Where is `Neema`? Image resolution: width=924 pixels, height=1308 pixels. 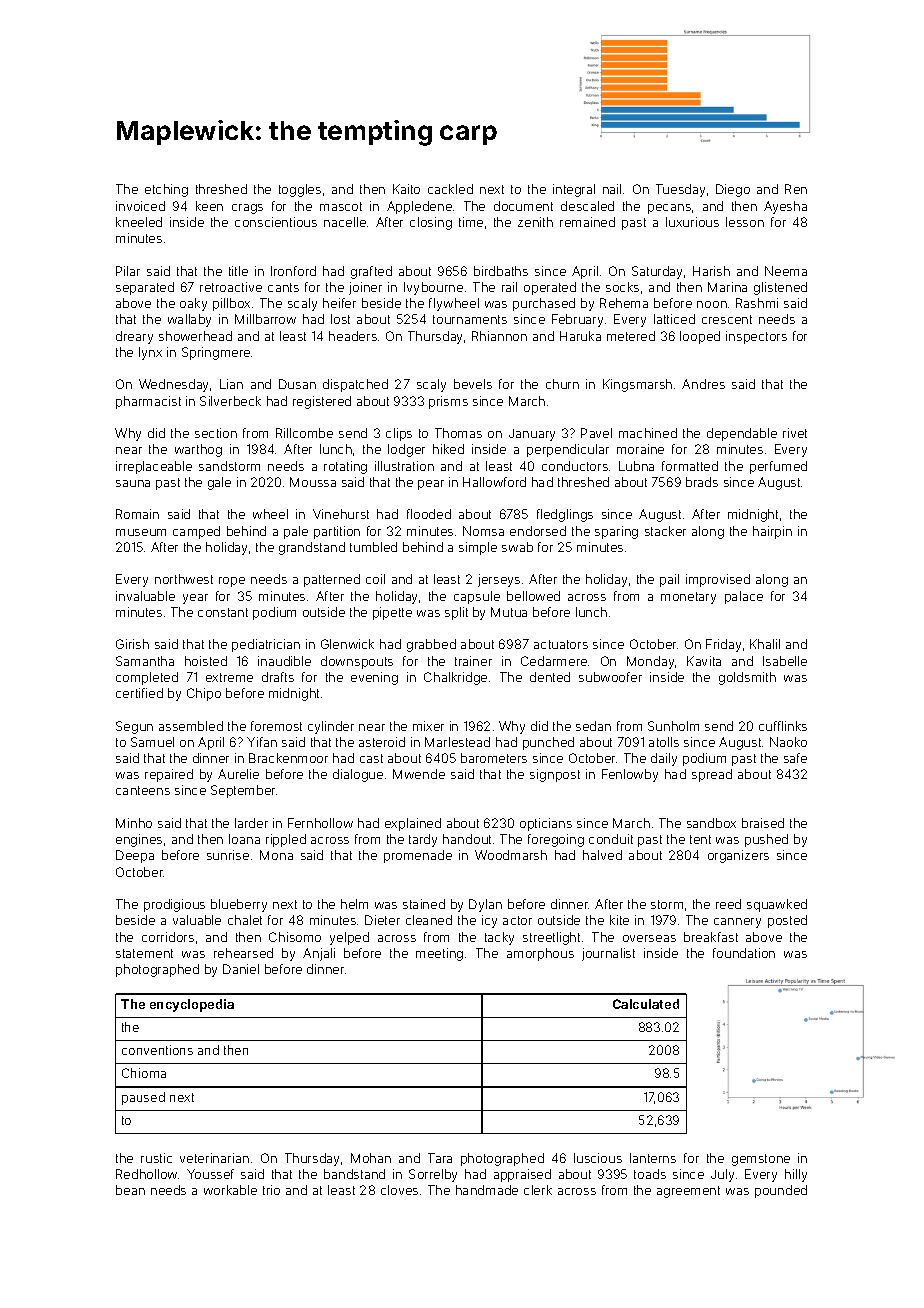
Neema is located at coordinates (786, 271).
